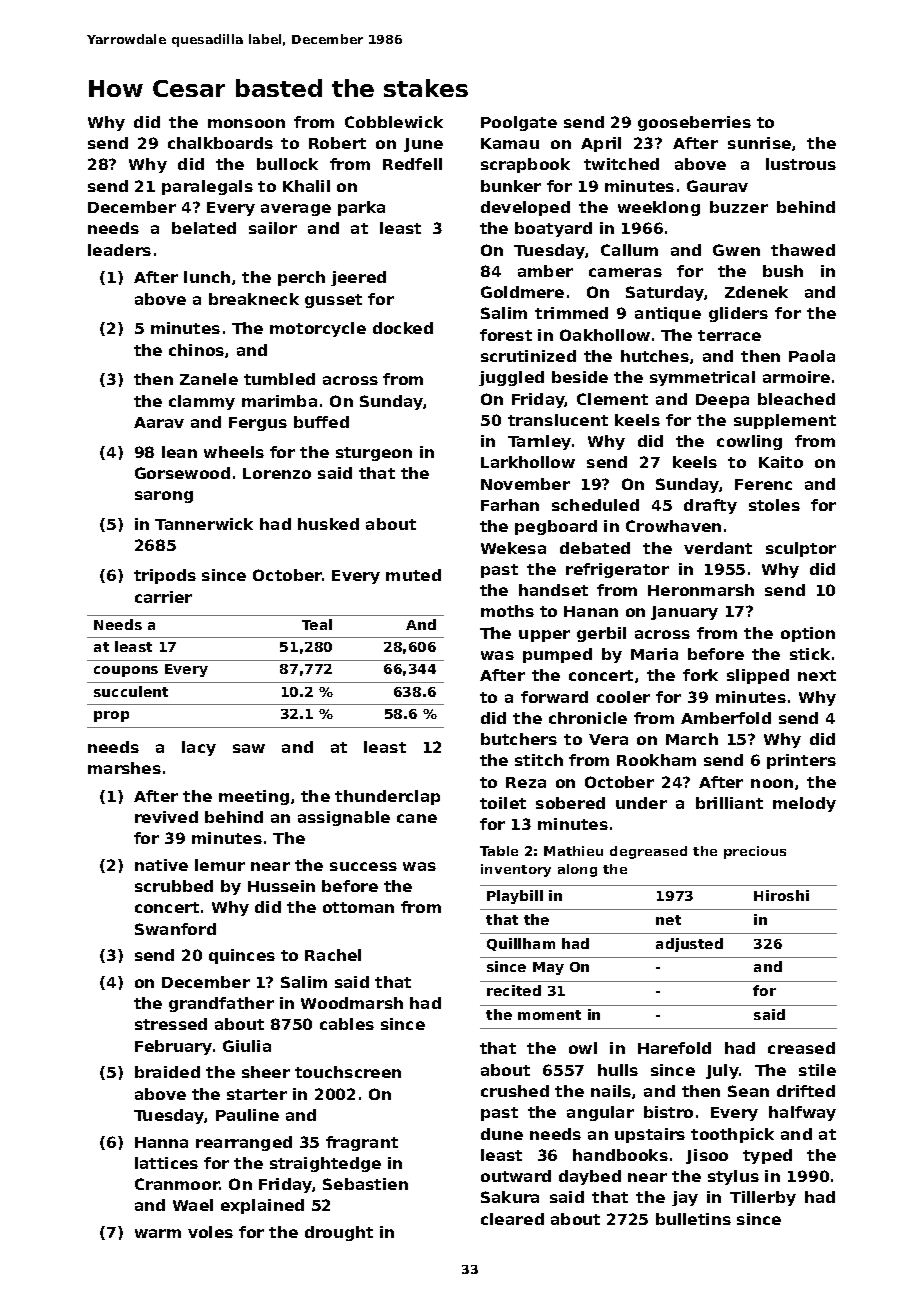 The height and width of the document is (1308, 924). Describe the element at coordinates (729, 335) in the document. I see `terrace` at that location.
